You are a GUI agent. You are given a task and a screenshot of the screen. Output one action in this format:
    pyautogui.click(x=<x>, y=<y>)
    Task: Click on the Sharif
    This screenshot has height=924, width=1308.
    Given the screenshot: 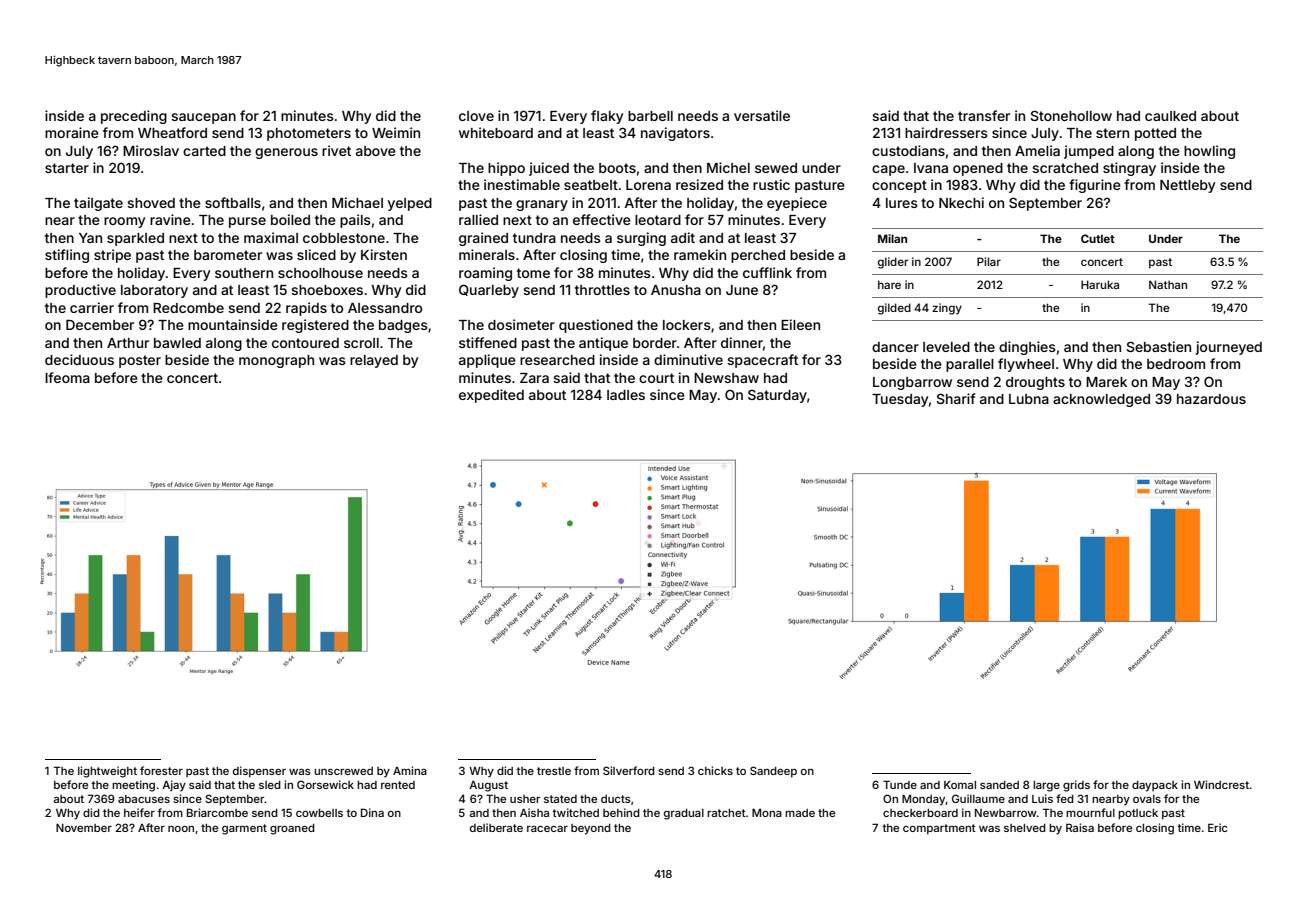 What is the action you would take?
    pyautogui.click(x=955, y=398)
